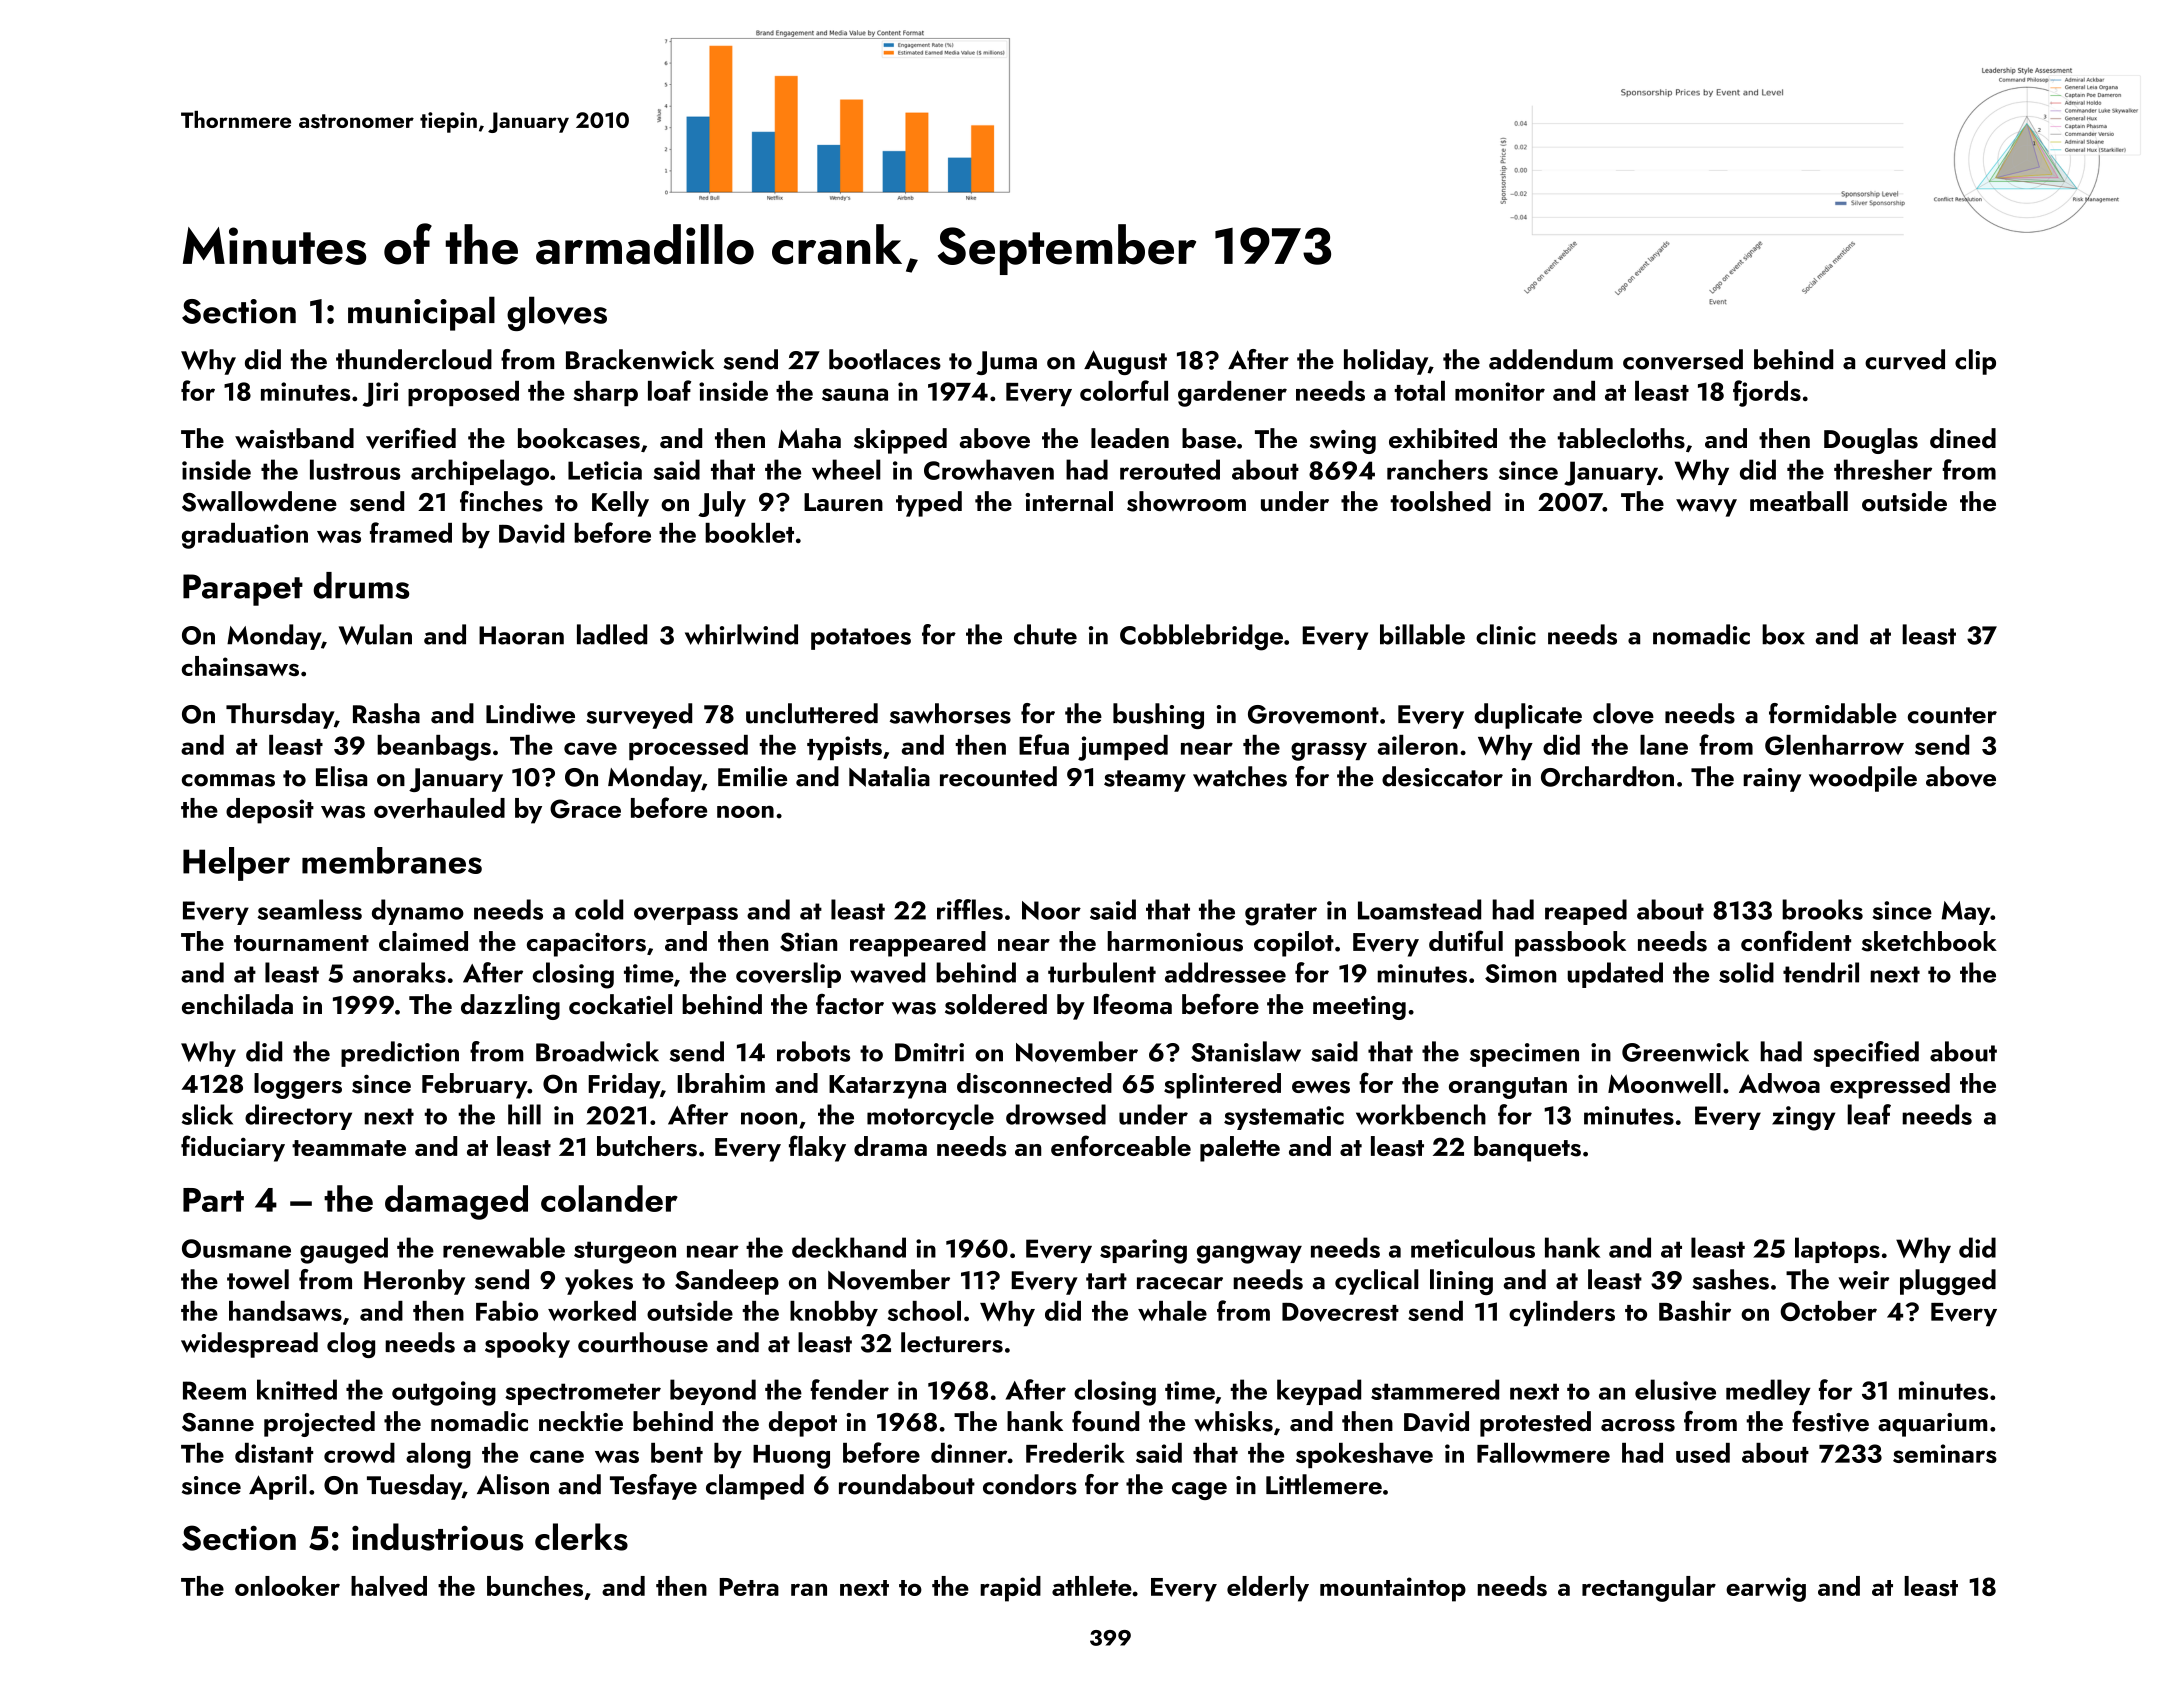 The height and width of the screenshot is (1683, 2178). I want to click on membranes, so click(392, 860).
